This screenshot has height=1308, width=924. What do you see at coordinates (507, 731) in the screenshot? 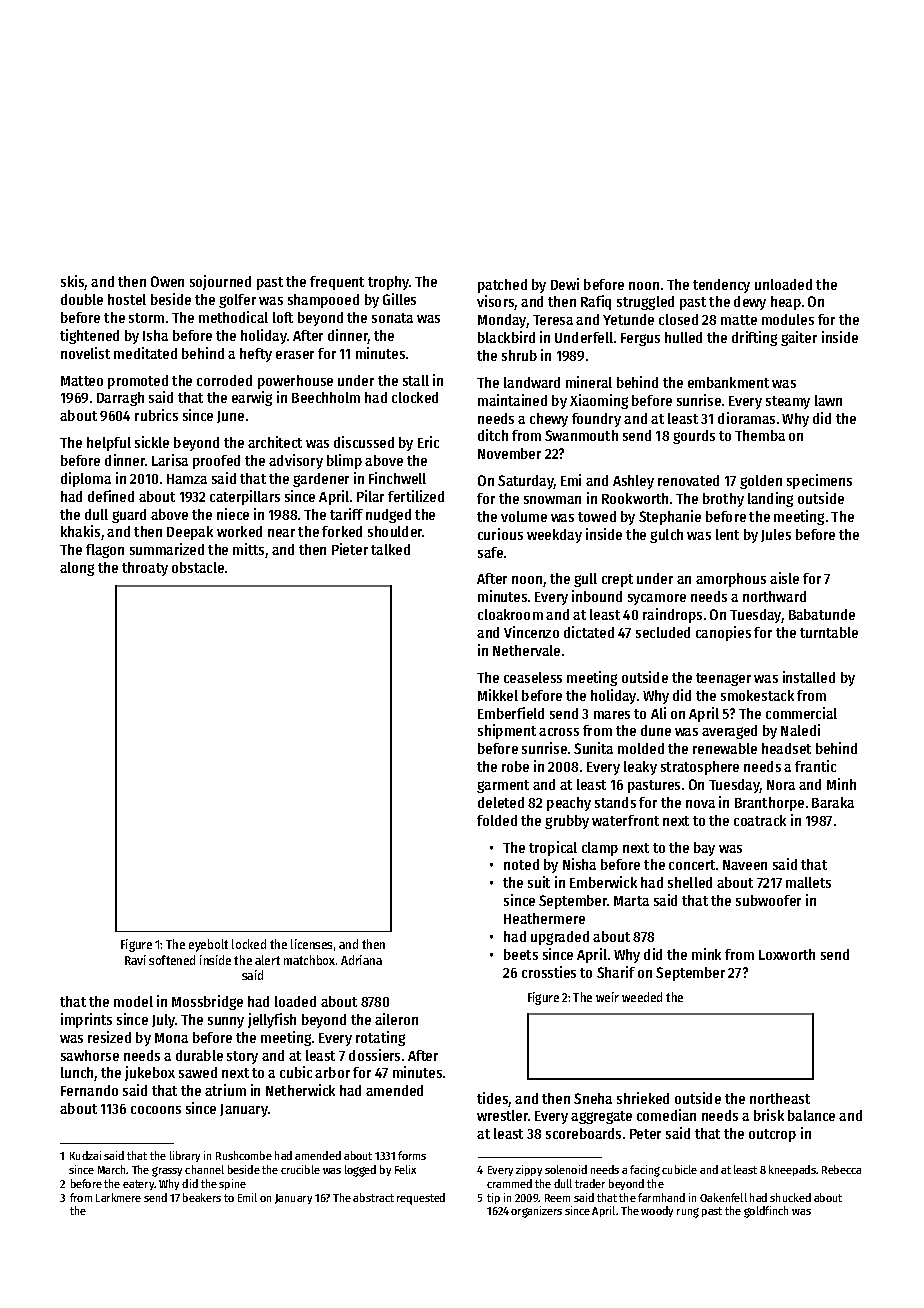
I see `shipment` at bounding box center [507, 731].
